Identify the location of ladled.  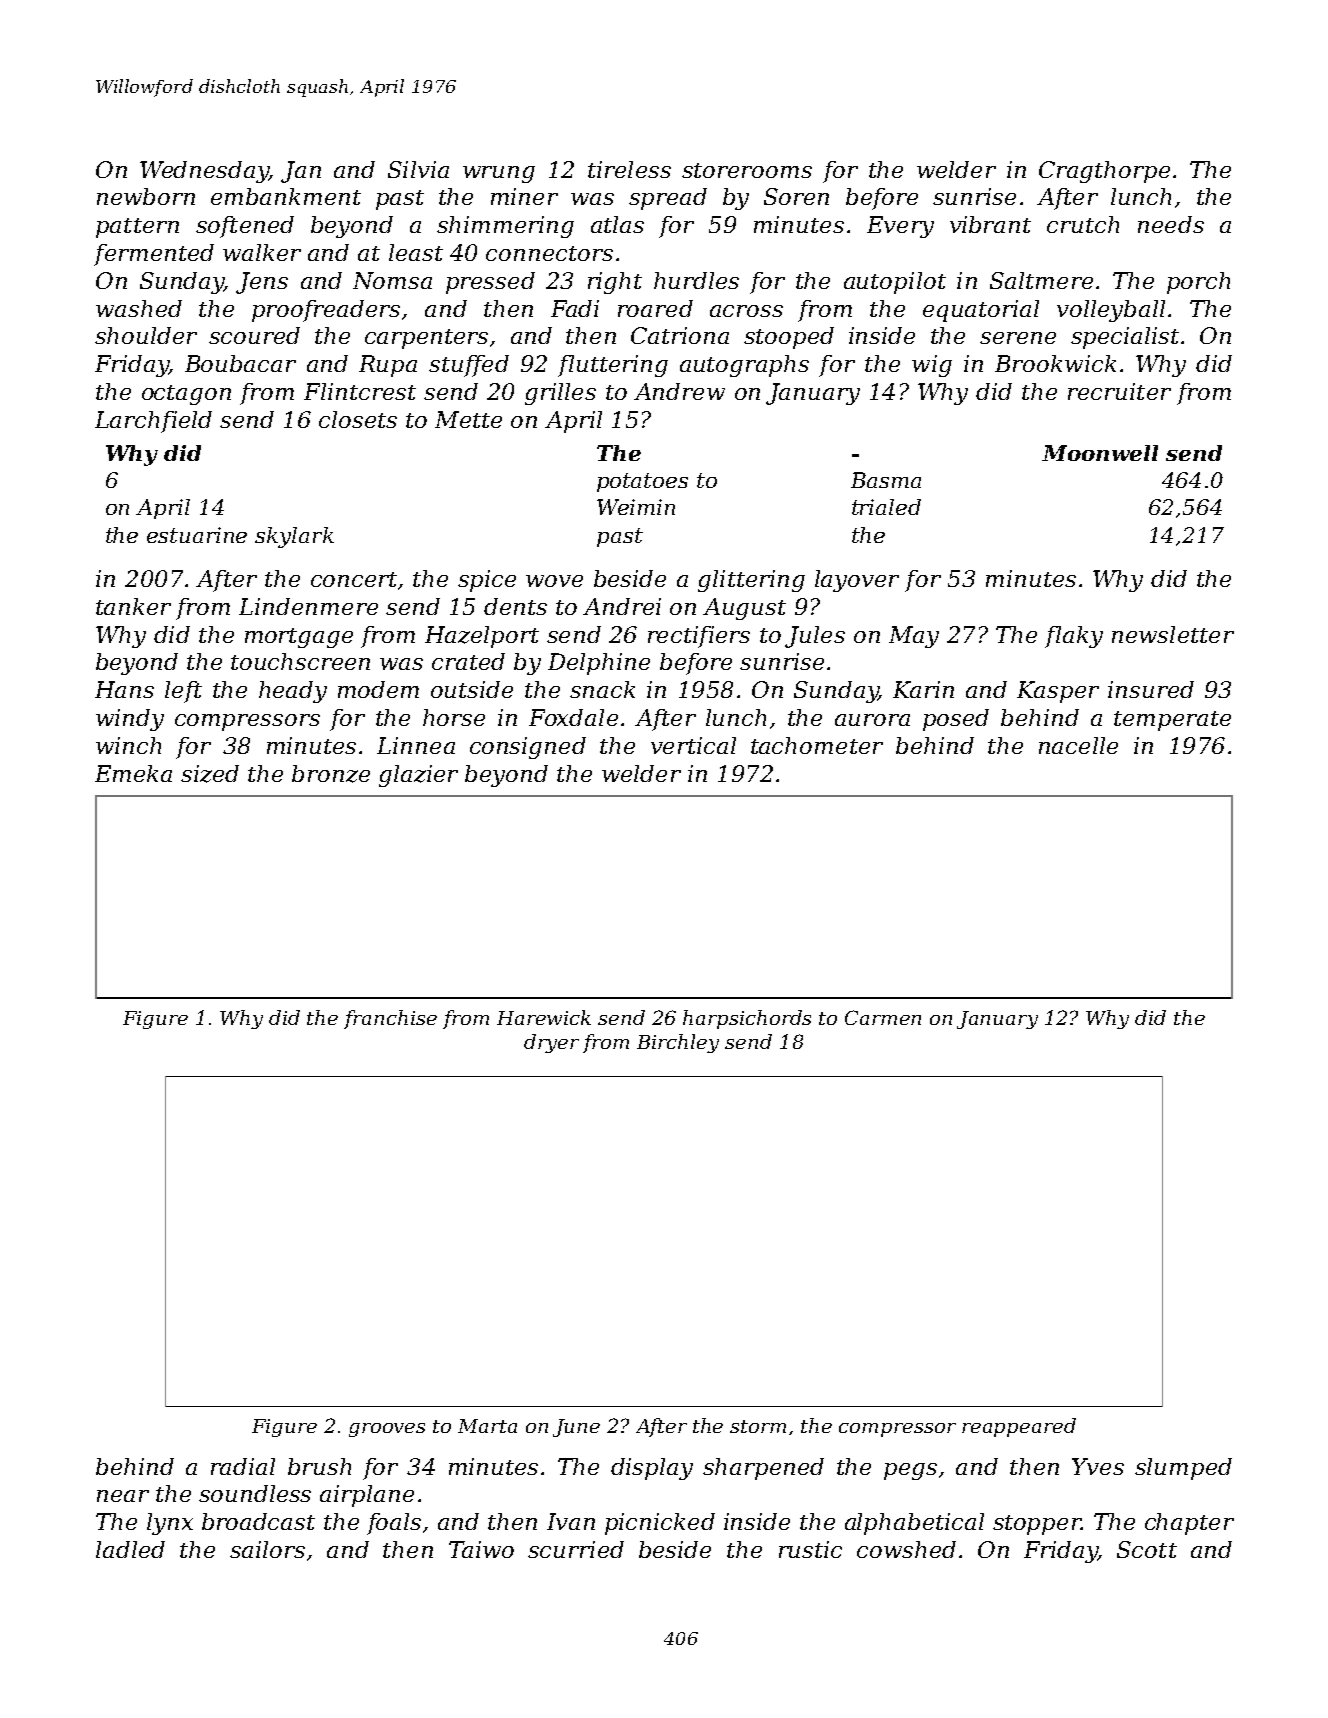
(130, 1549).
